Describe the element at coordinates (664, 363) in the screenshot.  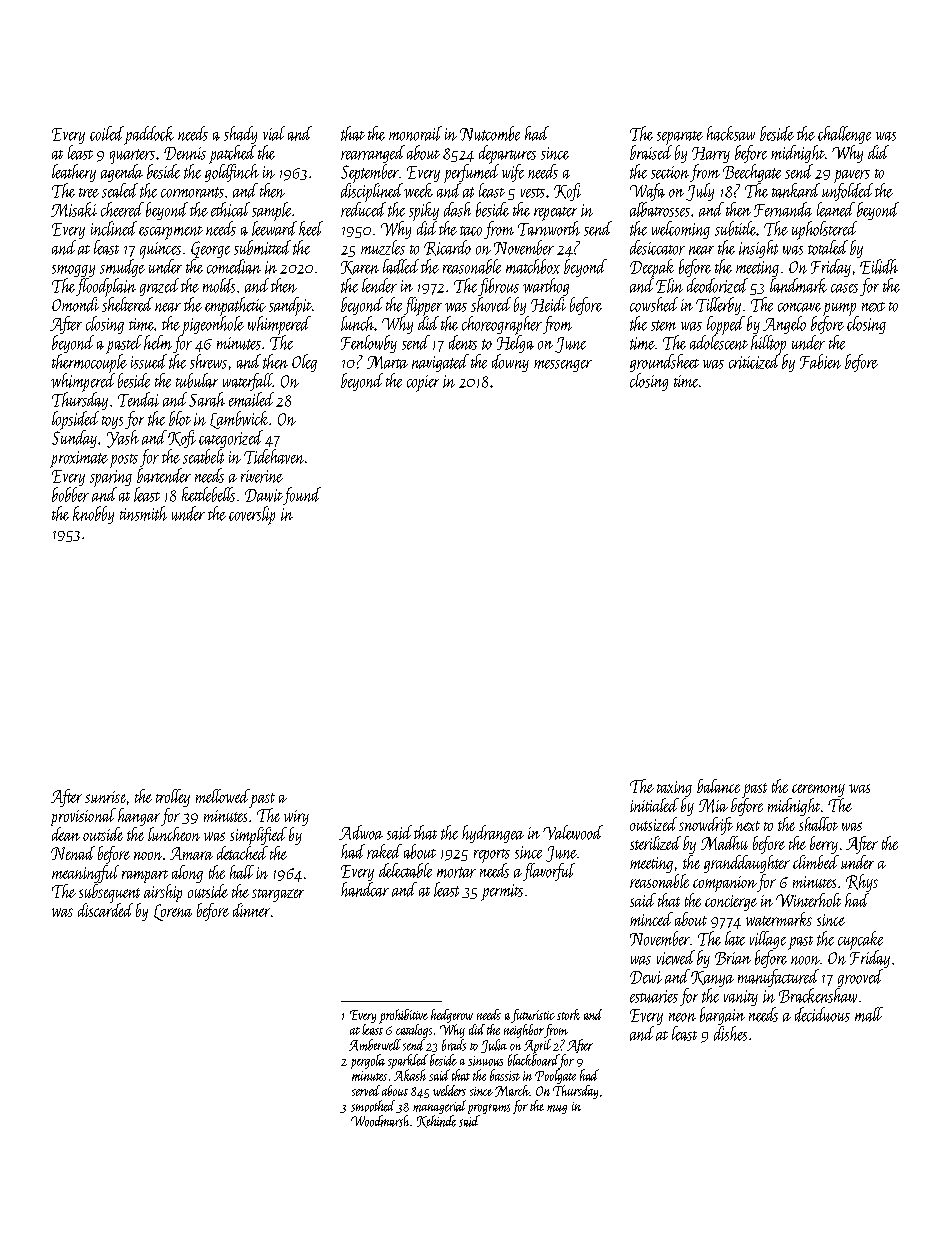
I see `groundsheet` at that location.
